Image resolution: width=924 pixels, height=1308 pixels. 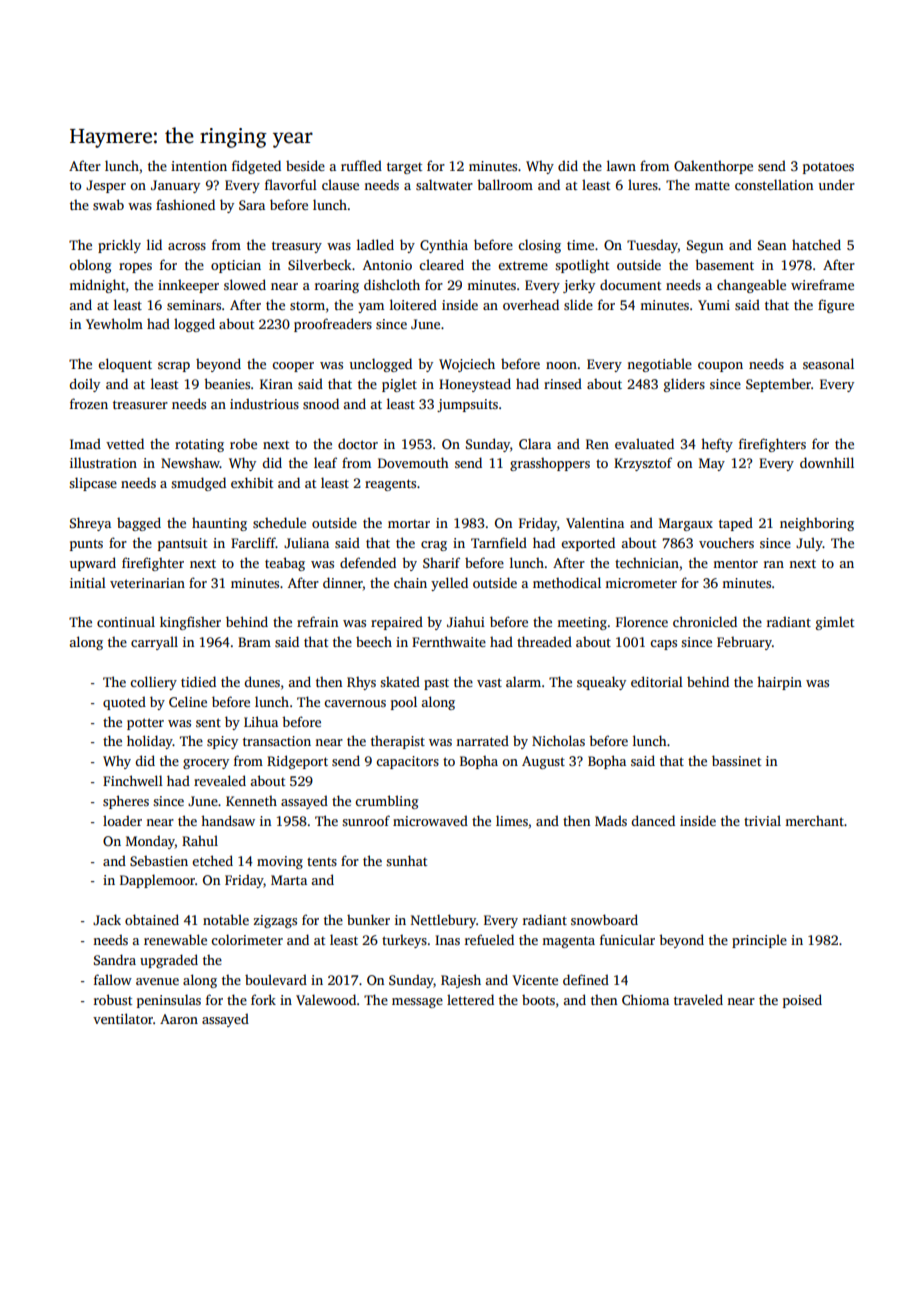 I want to click on lawn, so click(x=621, y=165).
